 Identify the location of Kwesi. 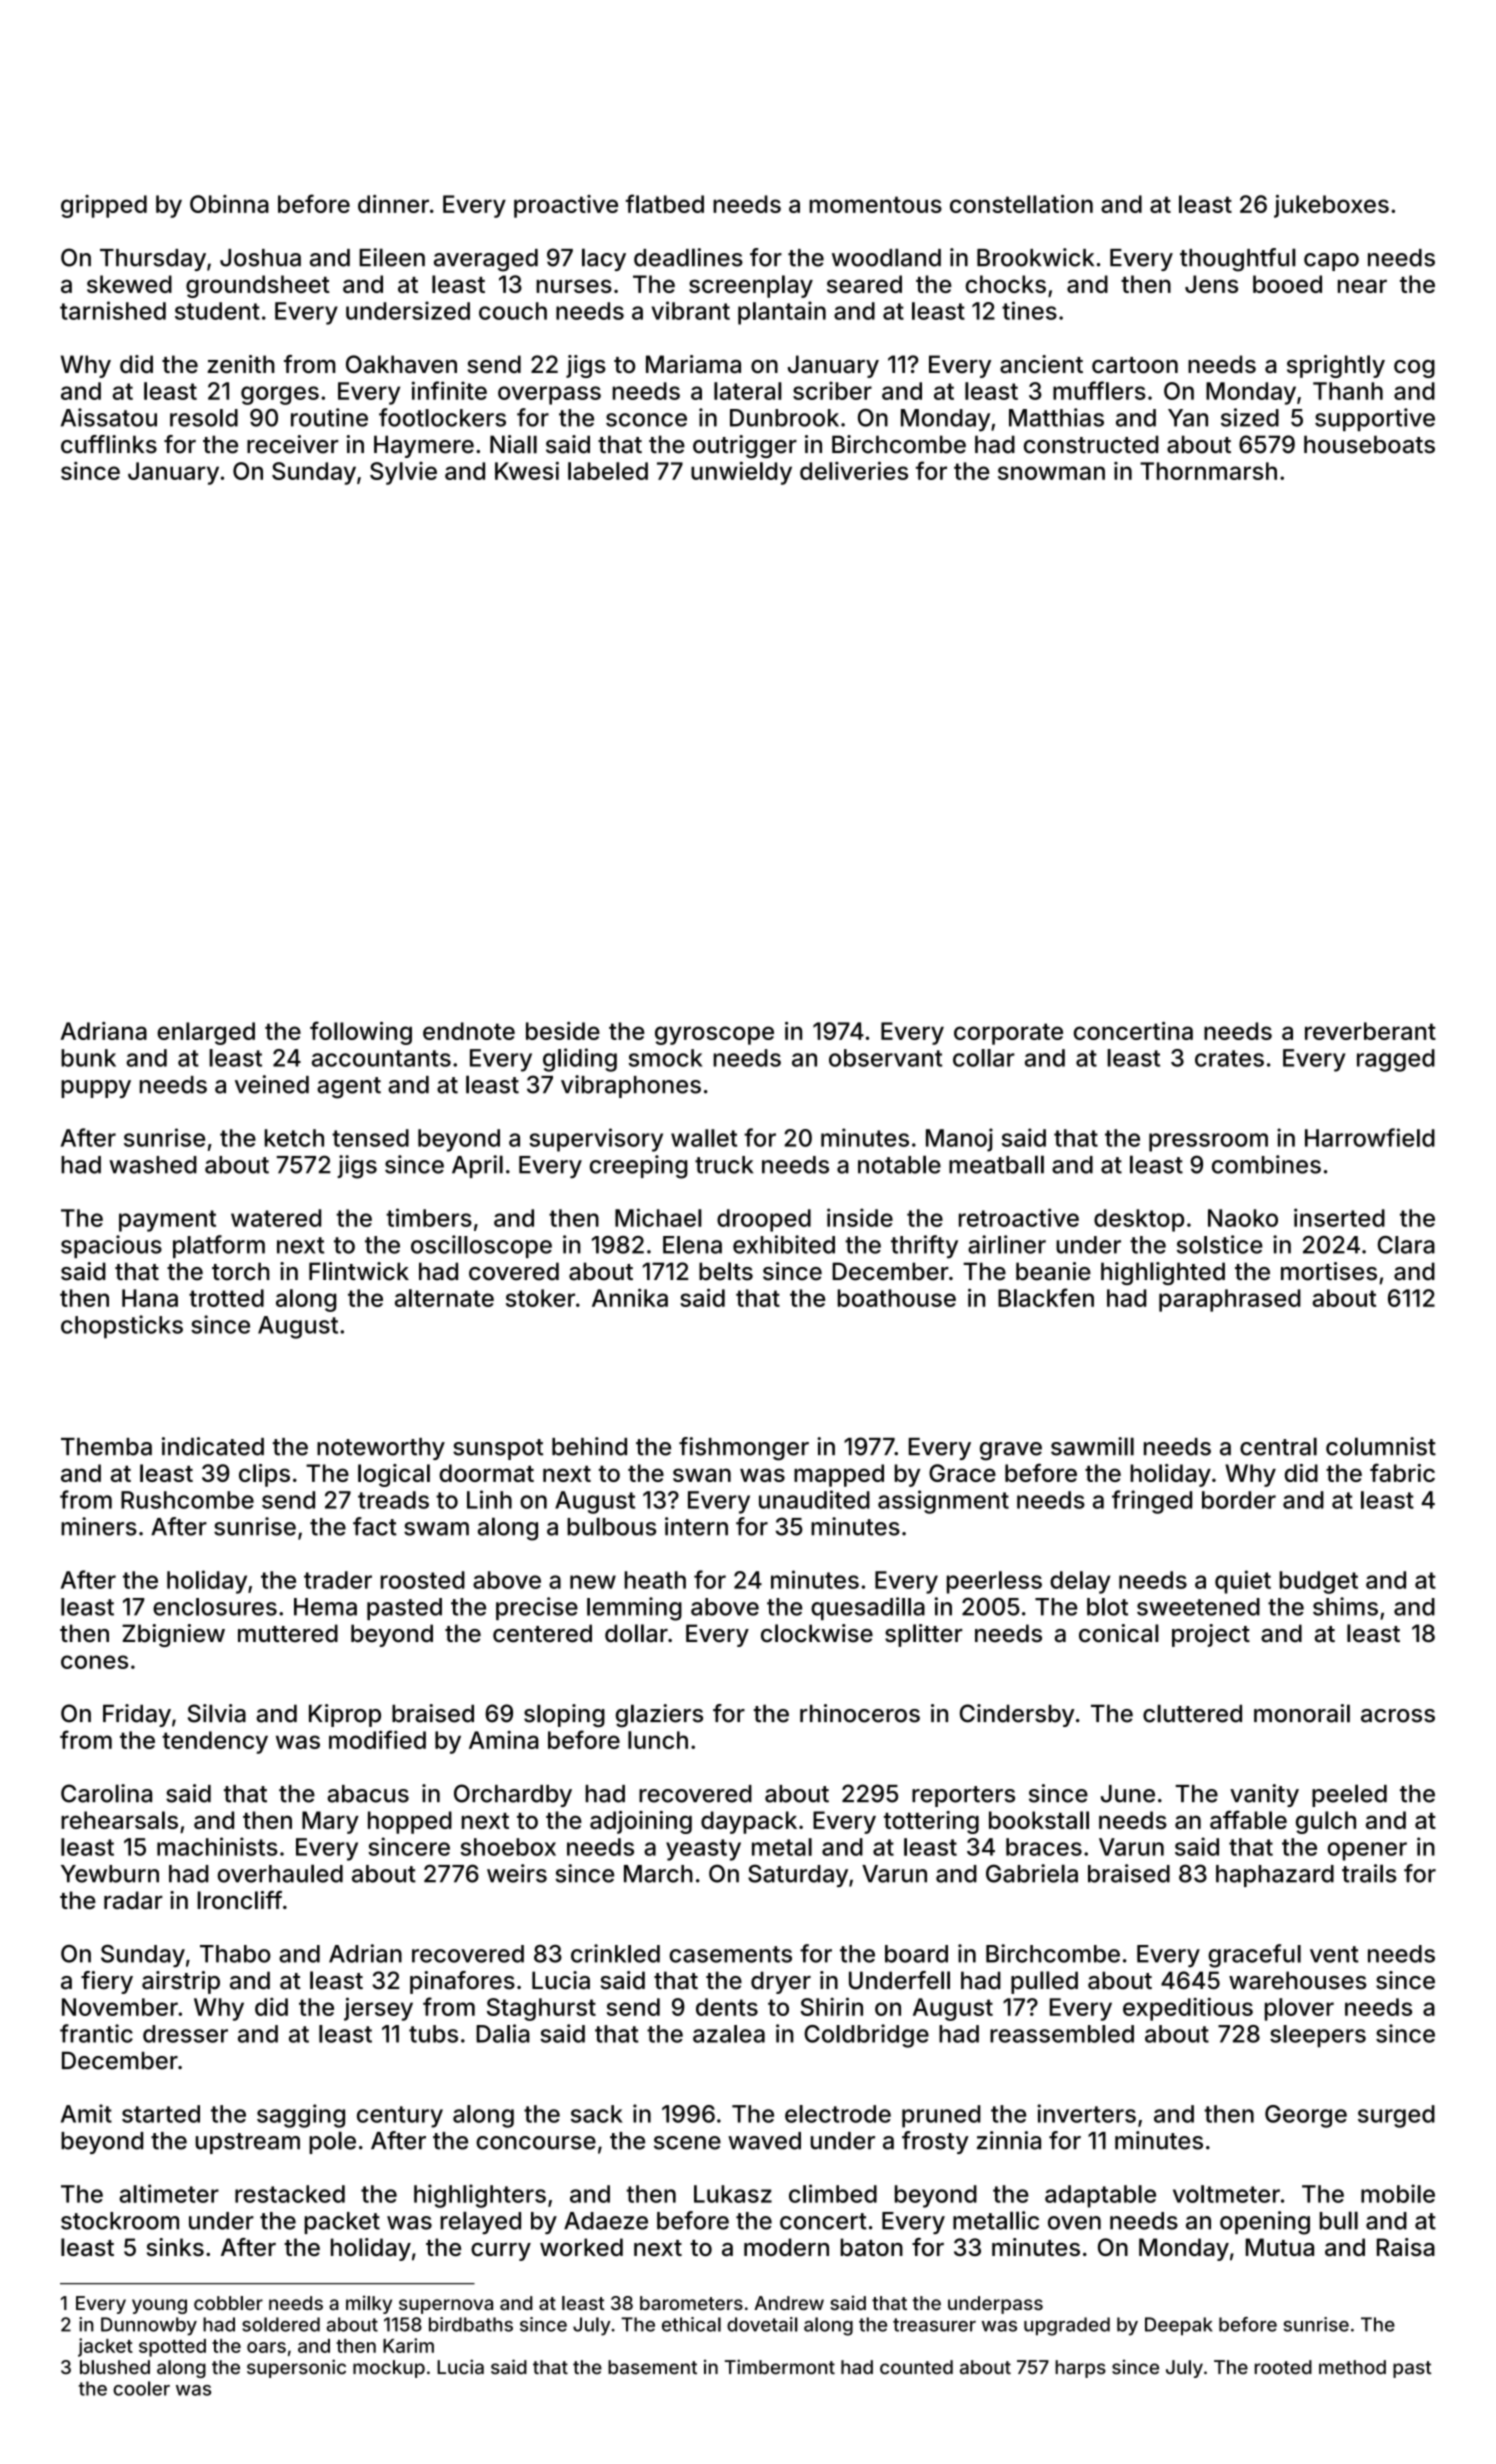
(527, 470).
